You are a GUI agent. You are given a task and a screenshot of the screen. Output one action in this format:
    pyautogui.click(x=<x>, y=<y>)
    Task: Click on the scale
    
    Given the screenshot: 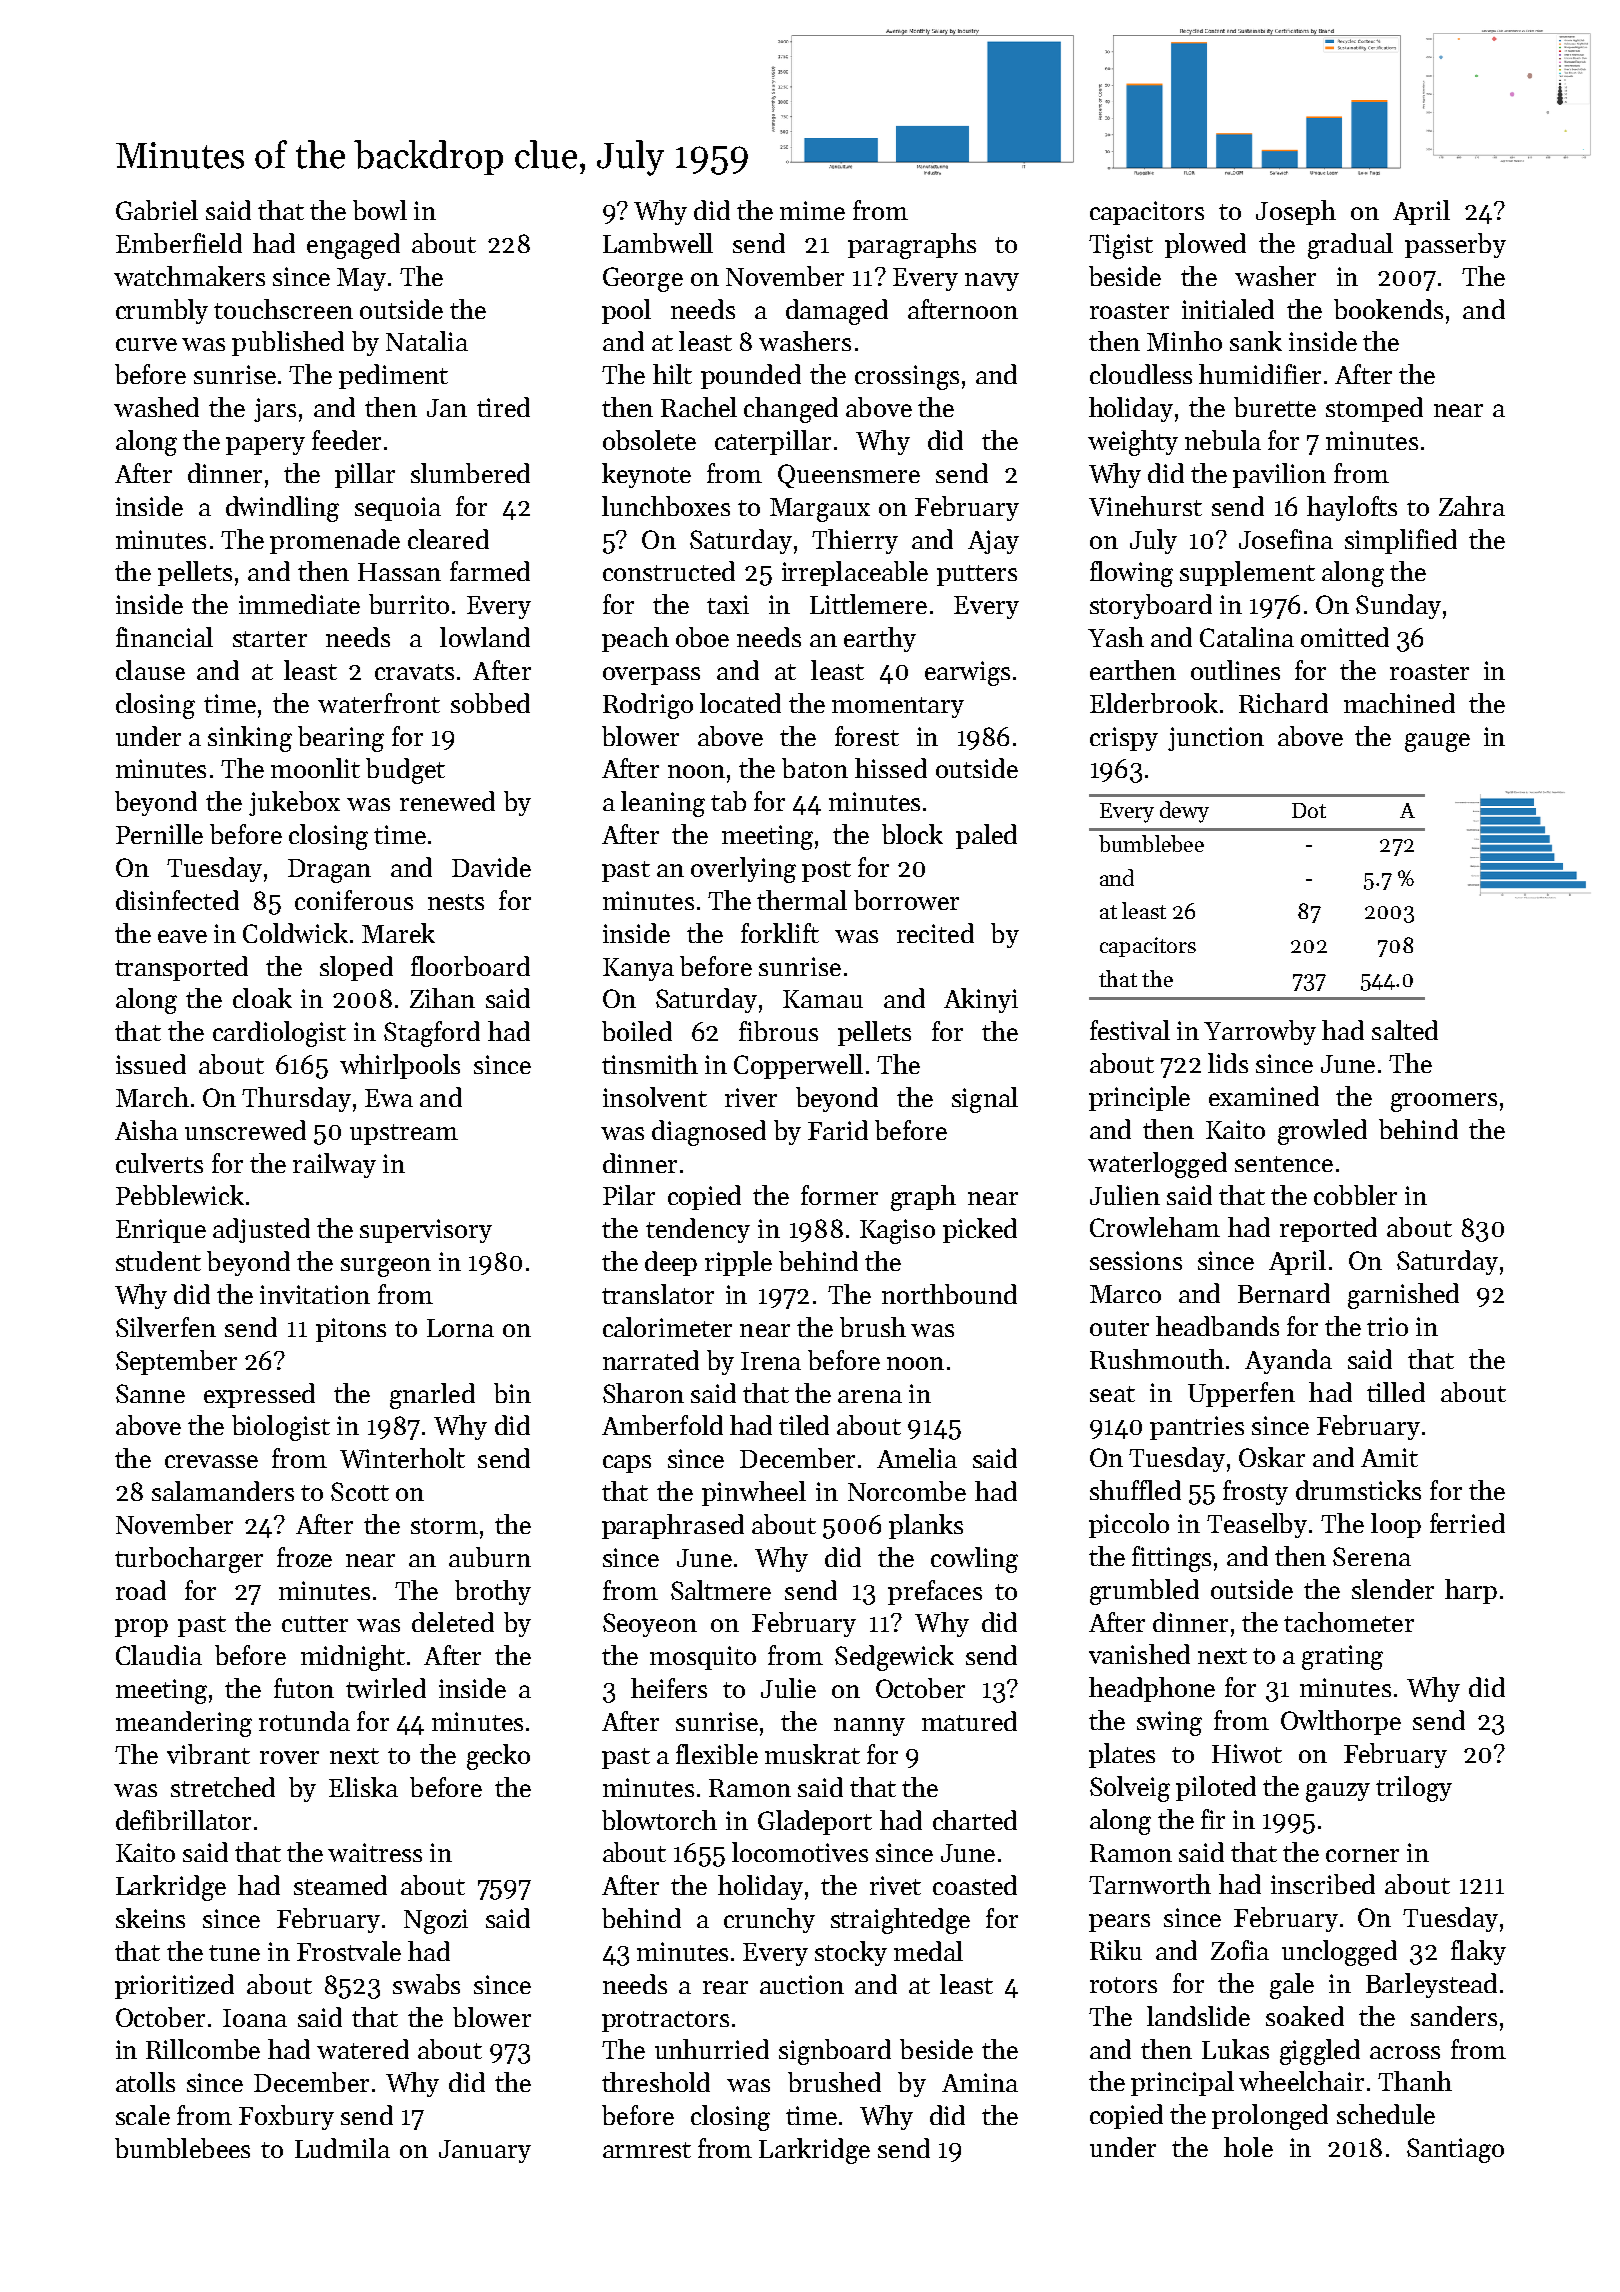 What is the action you would take?
    pyautogui.click(x=143, y=2115)
